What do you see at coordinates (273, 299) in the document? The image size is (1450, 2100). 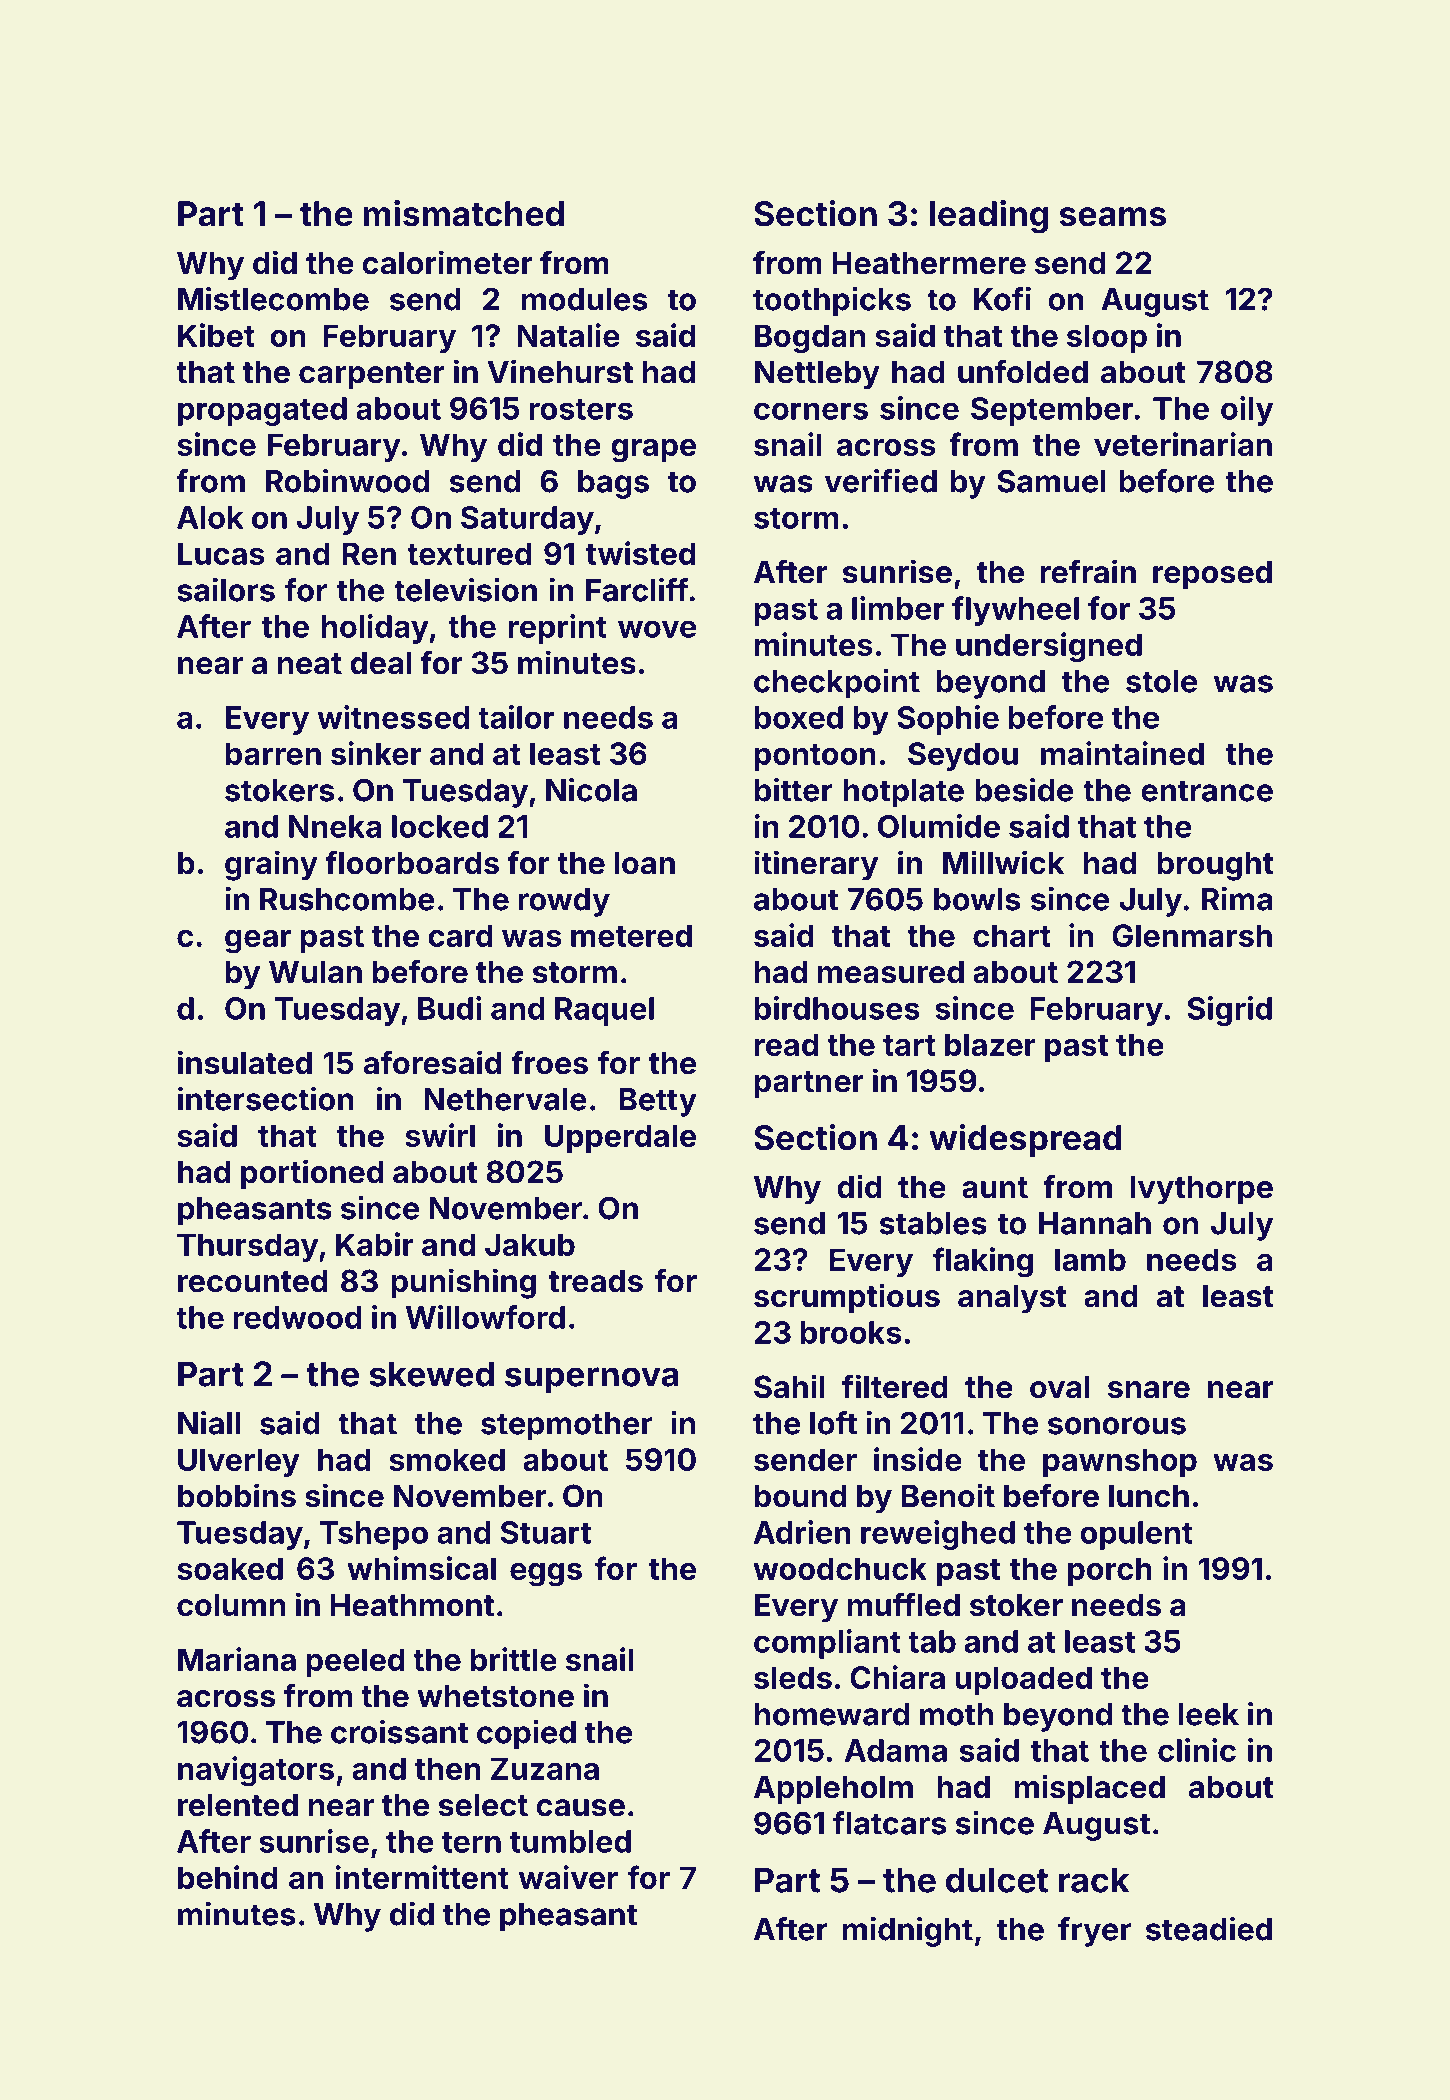 I see `Mistlecombe` at bounding box center [273, 299].
